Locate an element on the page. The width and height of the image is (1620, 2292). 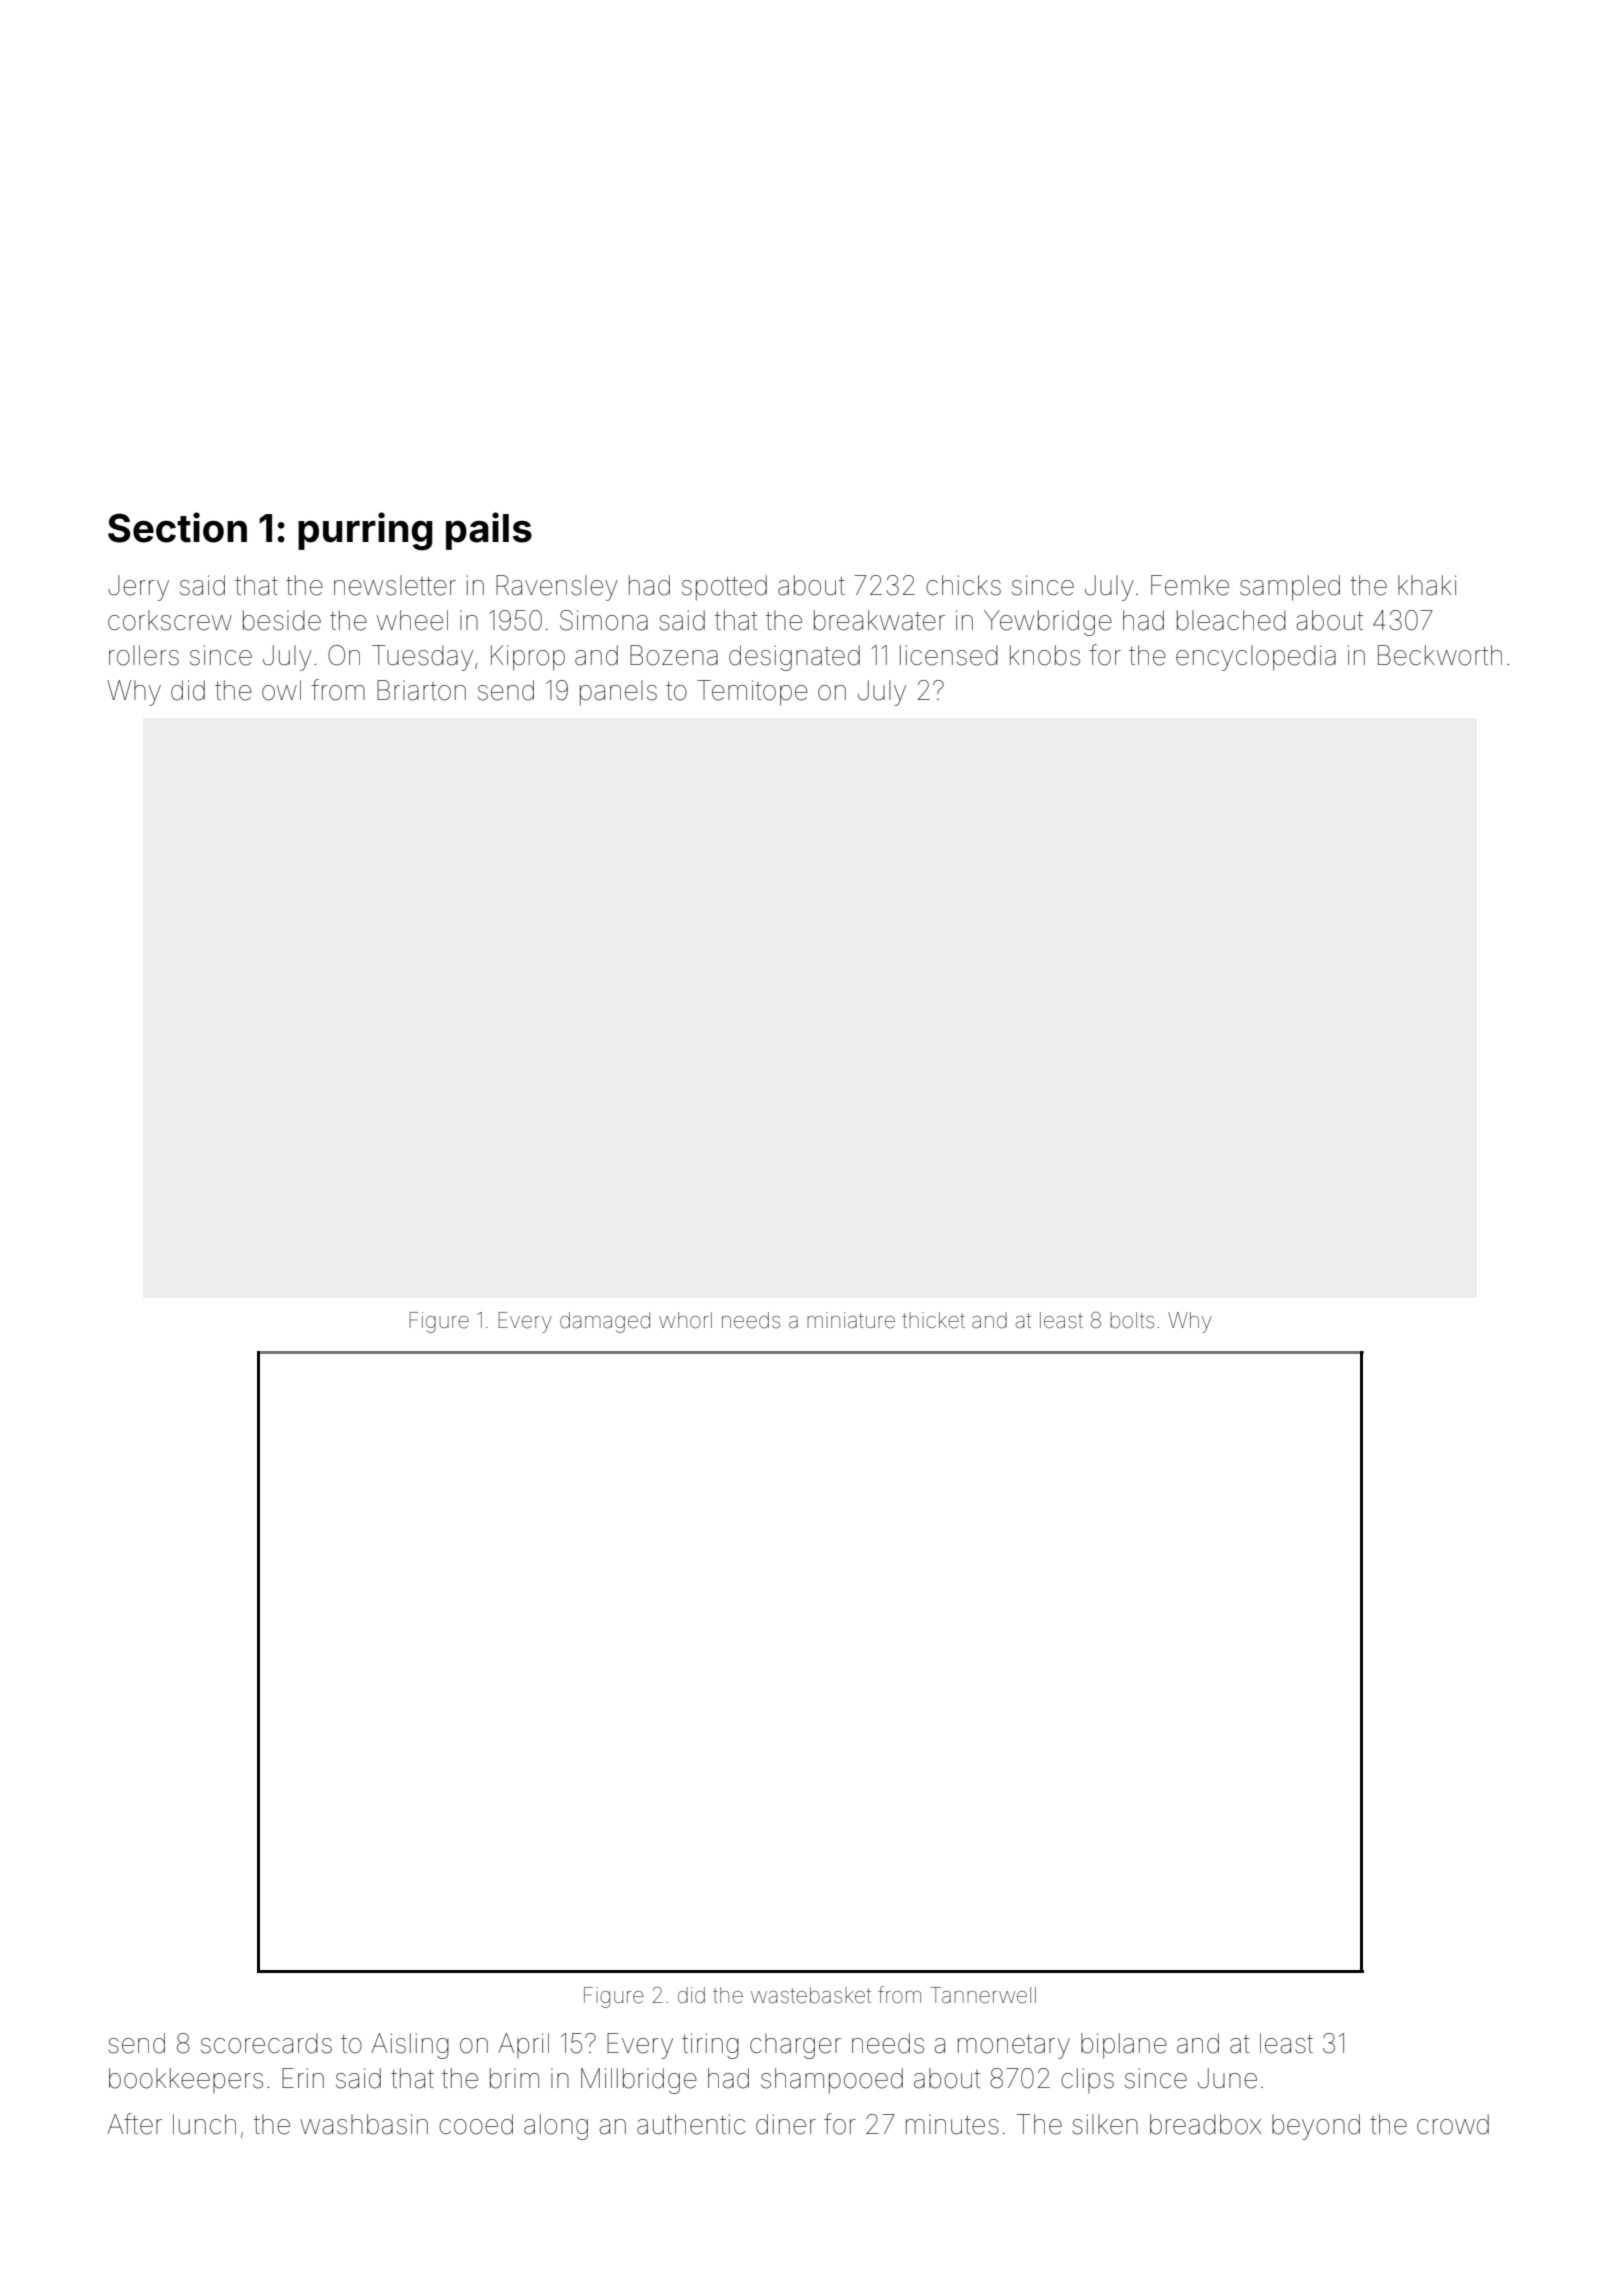
owl is located at coordinates (281, 690).
